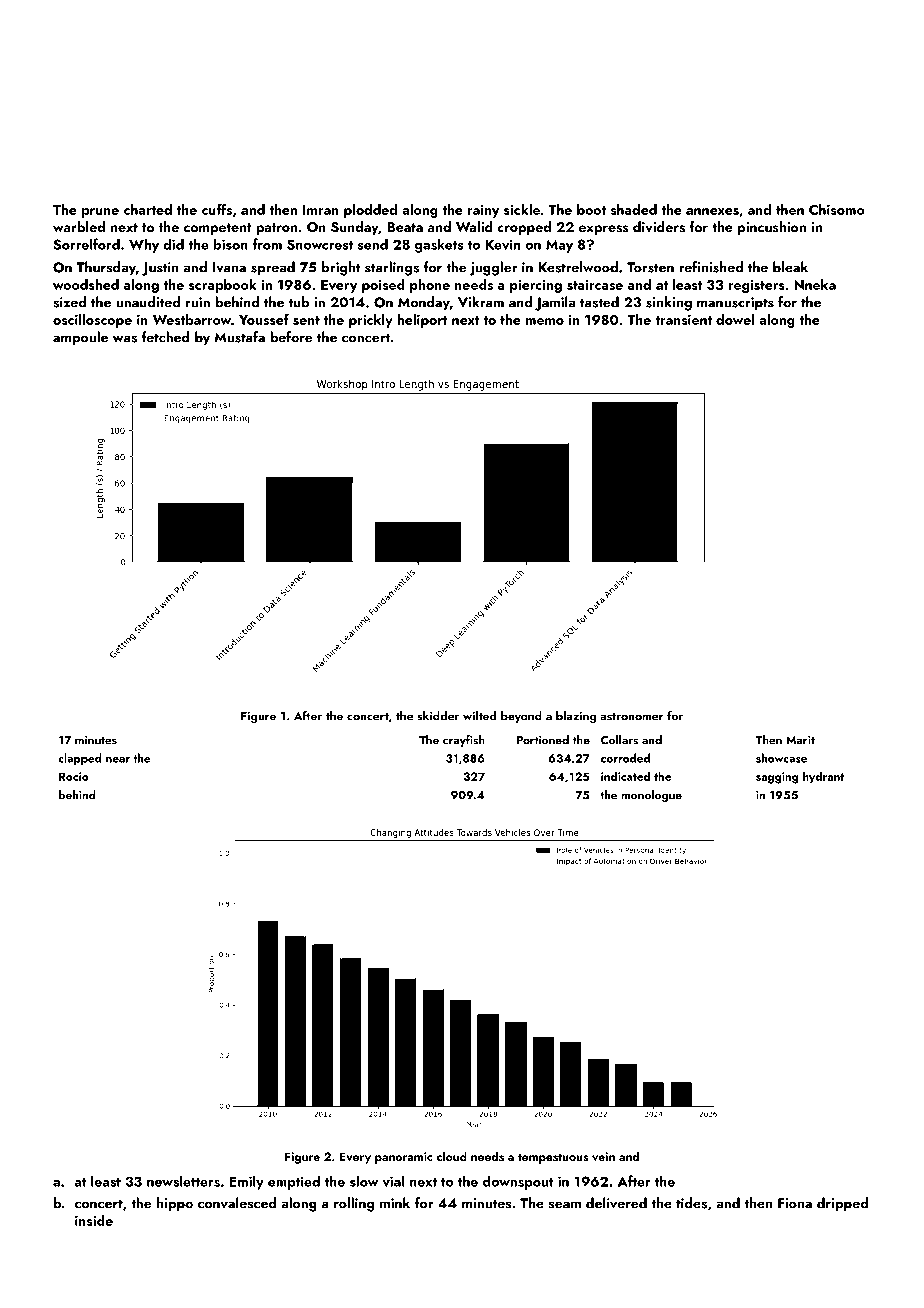  I want to click on rainy, so click(483, 211).
